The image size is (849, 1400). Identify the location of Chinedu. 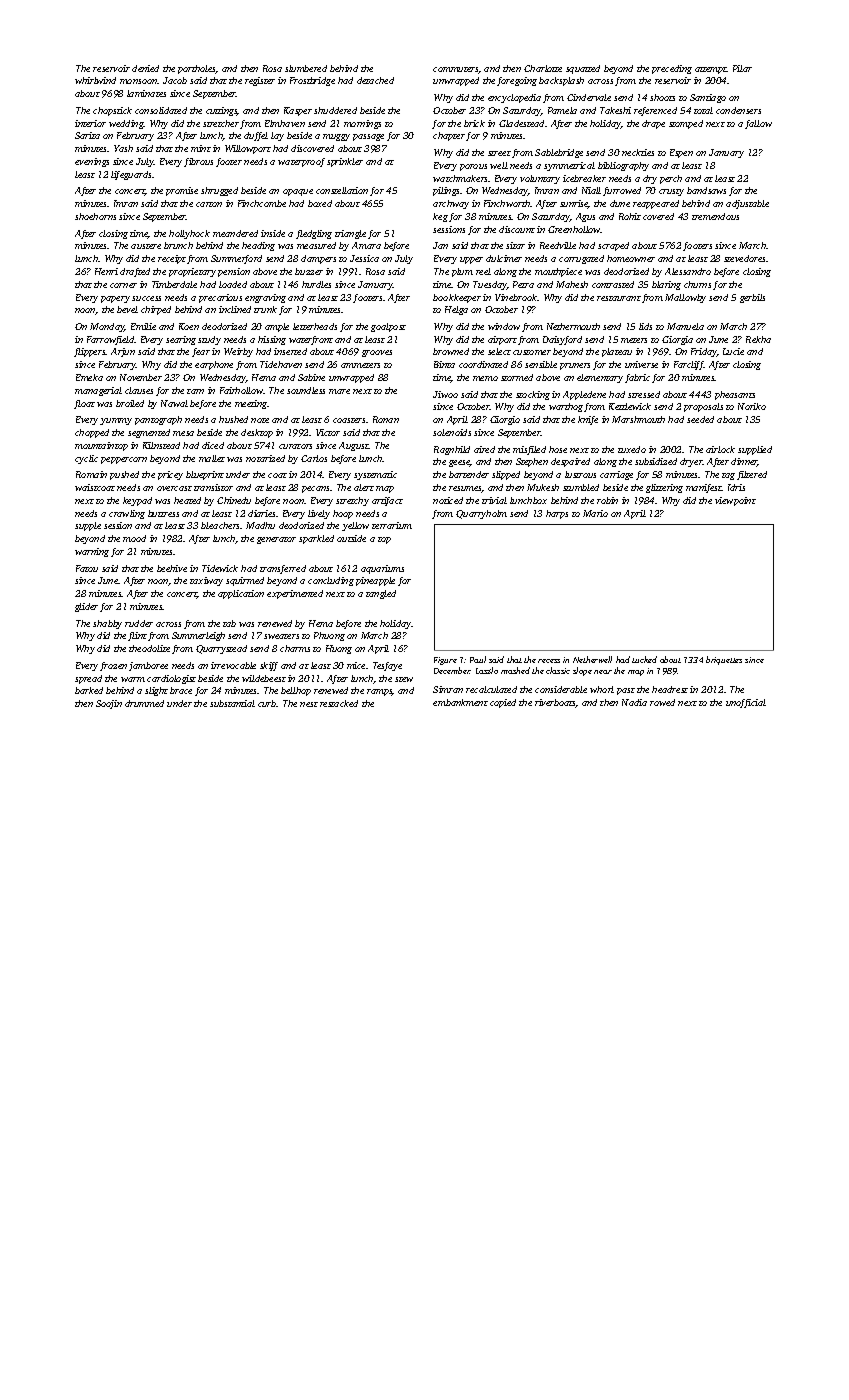
(234, 500).
